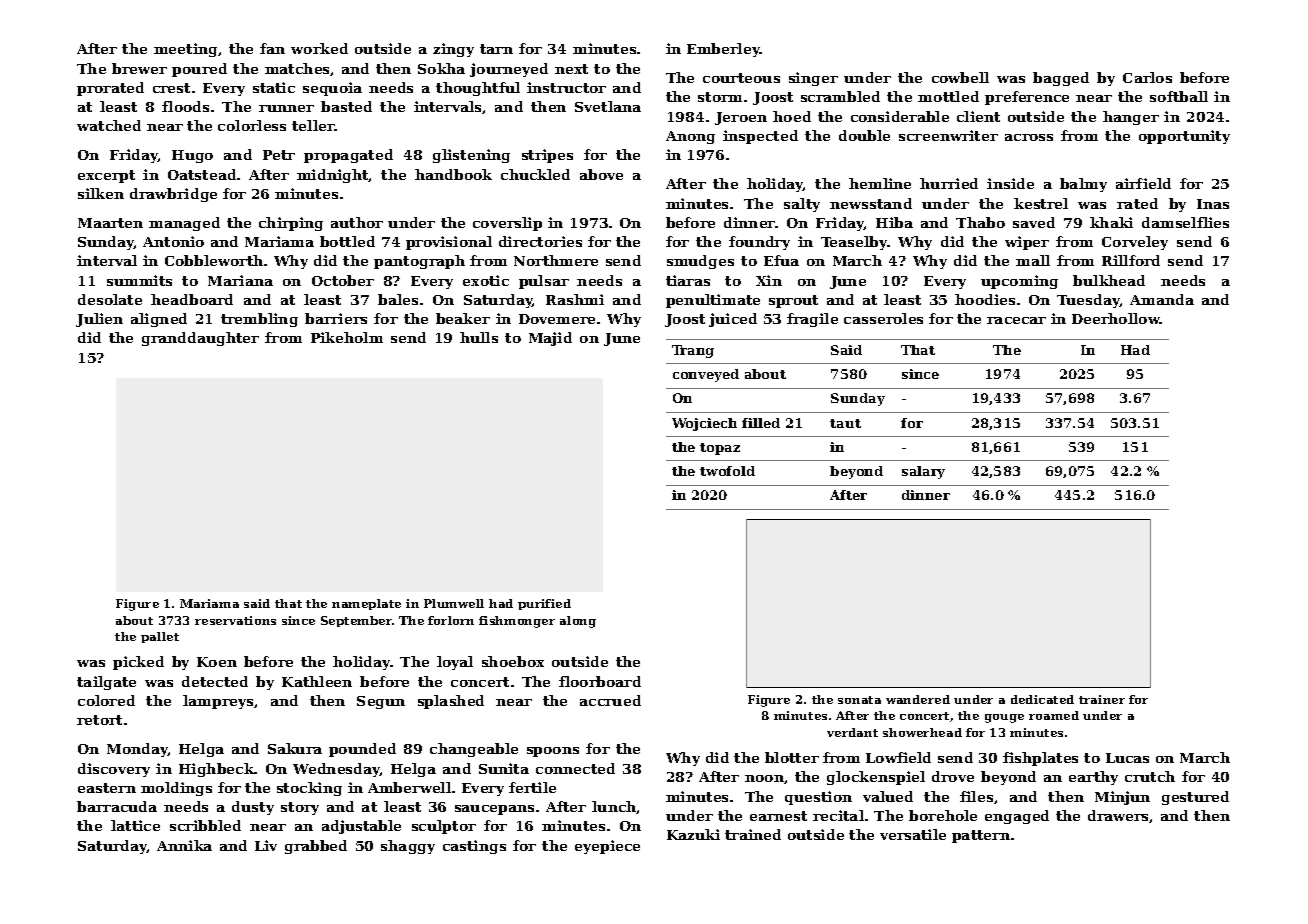  What do you see at coordinates (1143, 183) in the screenshot?
I see `airfield` at bounding box center [1143, 183].
